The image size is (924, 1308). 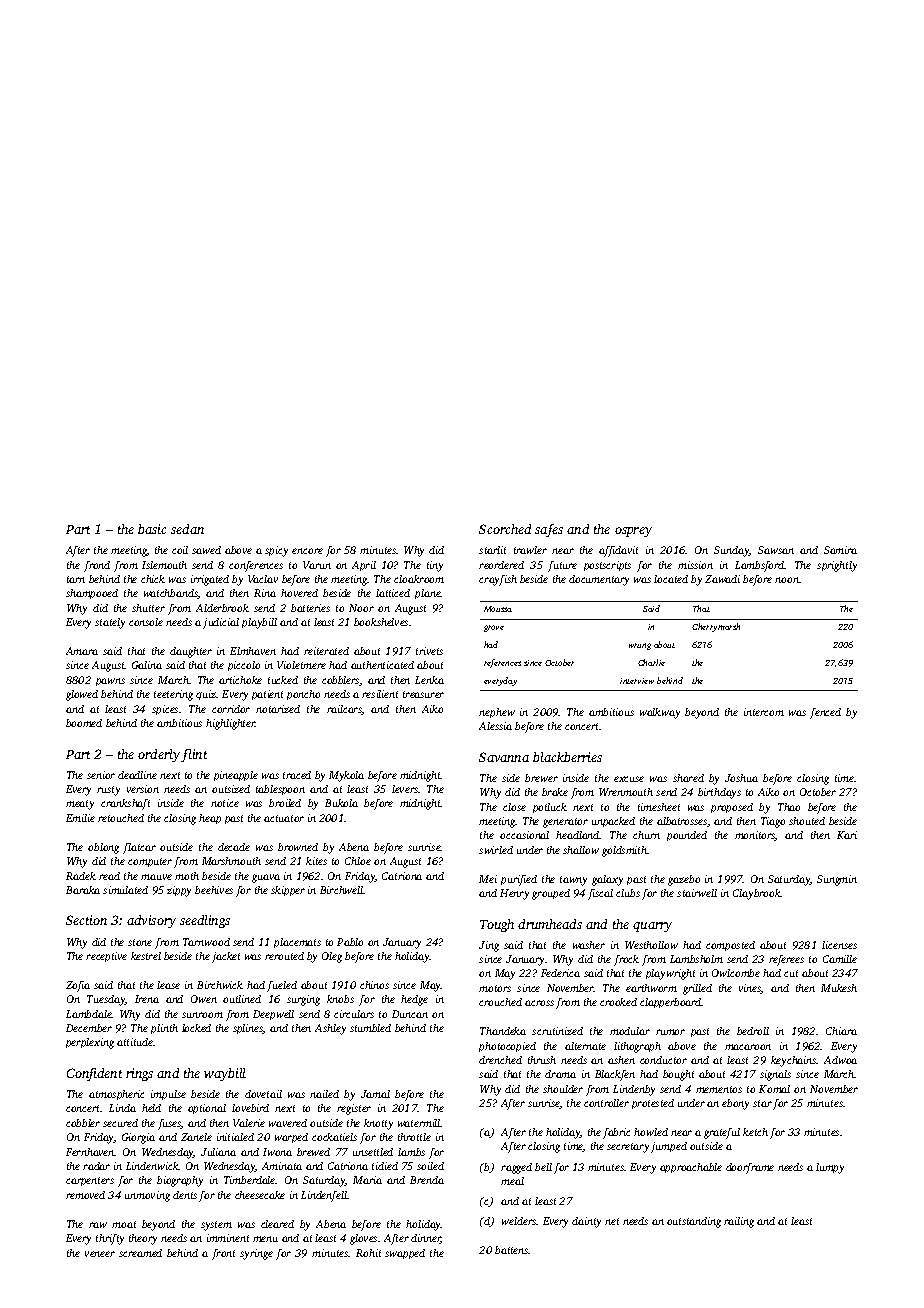 What do you see at coordinates (110, 682) in the document?
I see `pawns` at bounding box center [110, 682].
